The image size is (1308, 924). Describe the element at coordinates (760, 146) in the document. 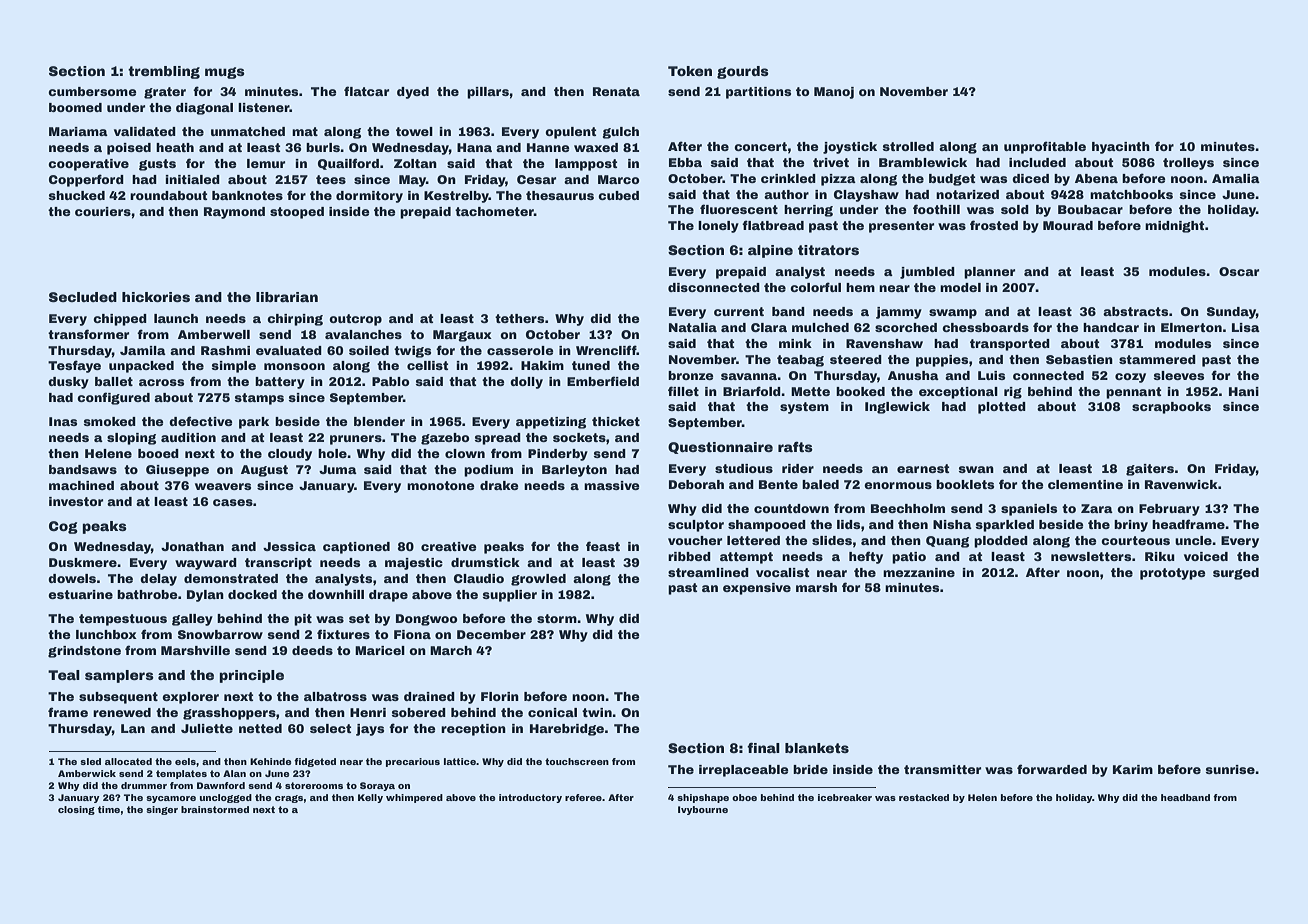

I see `concert` at that location.
